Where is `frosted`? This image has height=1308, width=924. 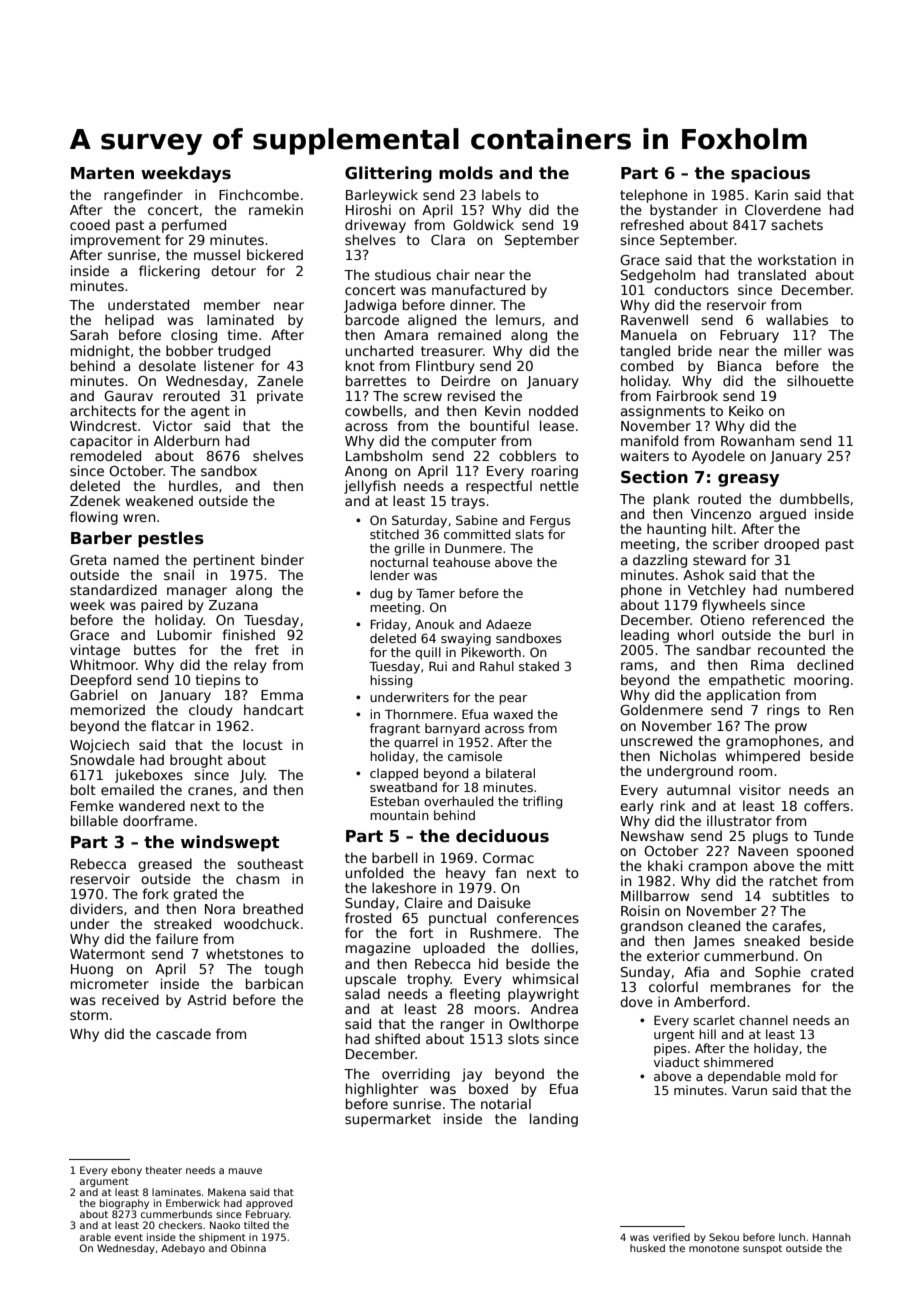 frosted is located at coordinates (368, 917).
